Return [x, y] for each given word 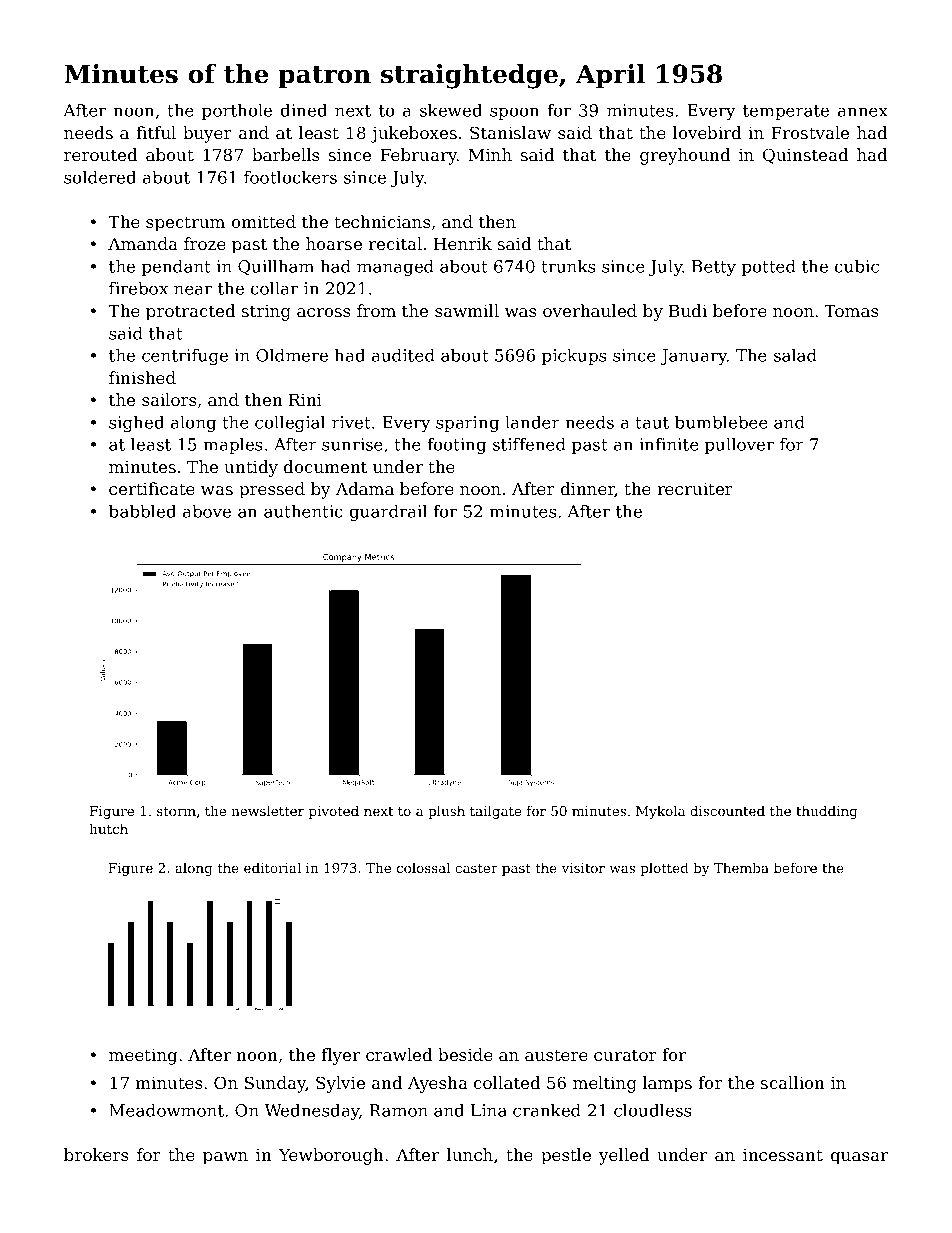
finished [142, 377]
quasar [859, 1158]
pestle [566, 1156]
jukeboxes [414, 134]
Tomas [851, 311]
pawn [225, 1158]
